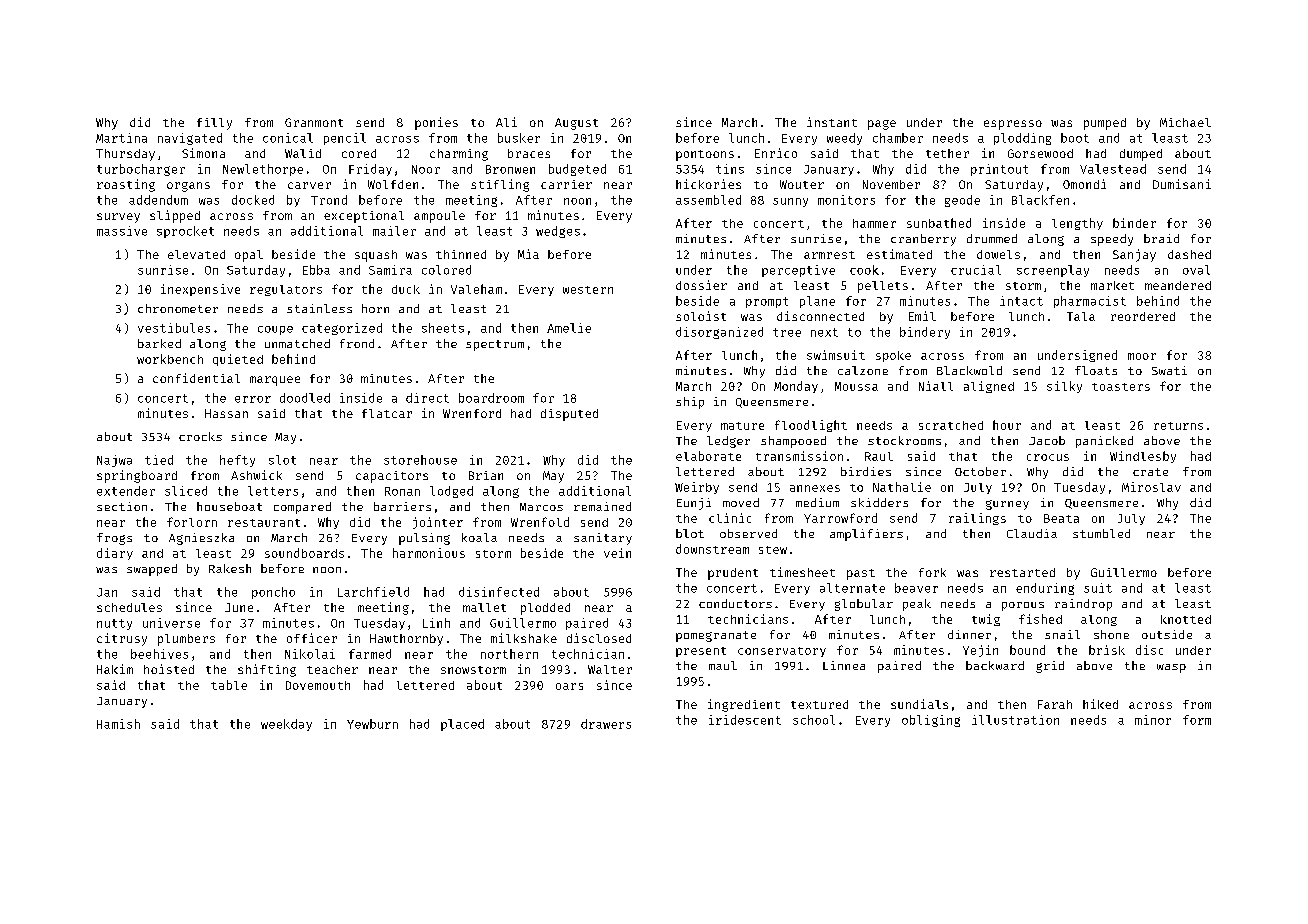 This screenshot has height=924, width=1308. What do you see at coordinates (874, 223) in the screenshot?
I see `hammer` at bounding box center [874, 223].
